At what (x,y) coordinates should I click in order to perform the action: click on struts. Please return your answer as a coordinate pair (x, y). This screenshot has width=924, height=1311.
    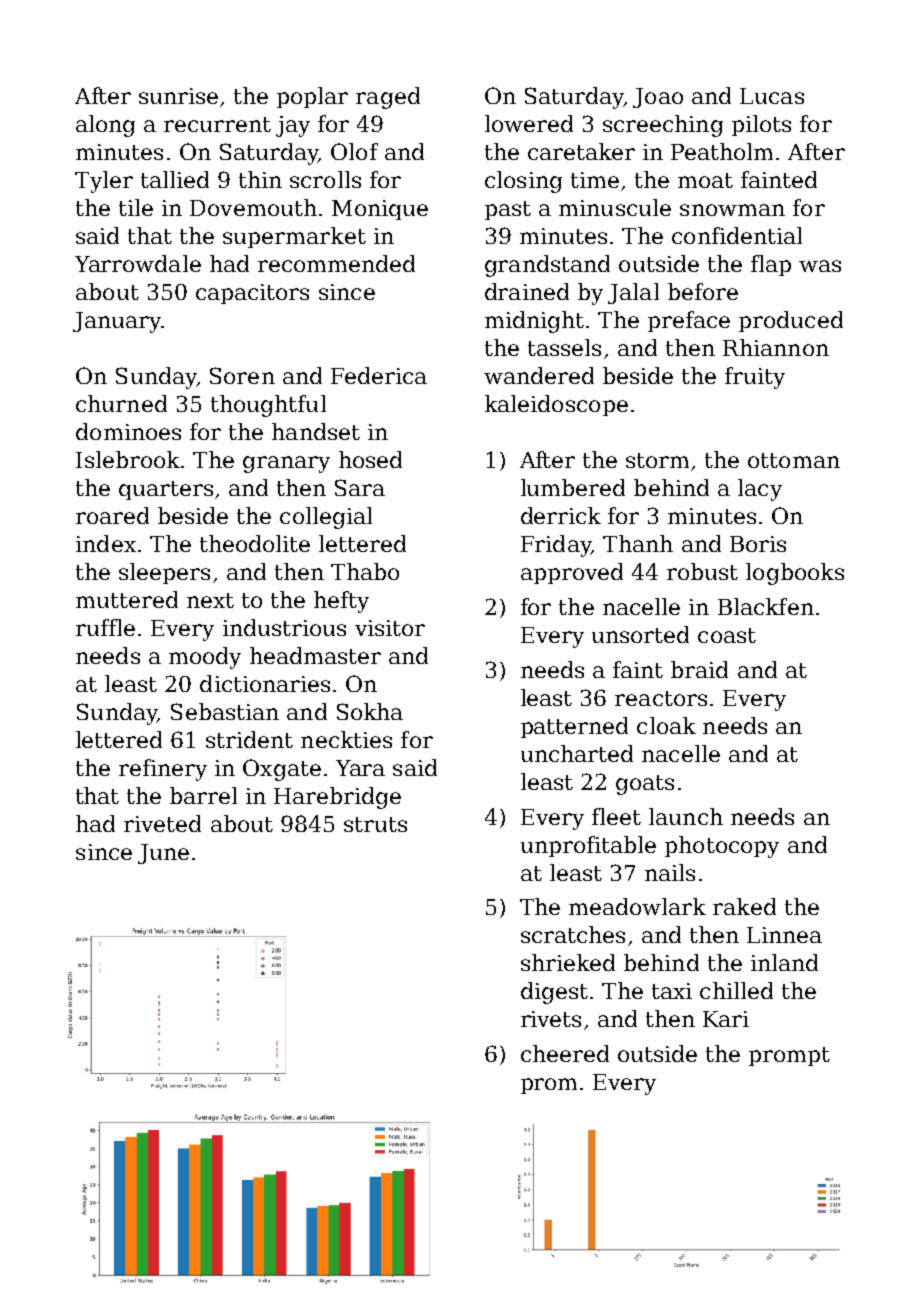
    Looking at the image, I should click on (375, 824).
